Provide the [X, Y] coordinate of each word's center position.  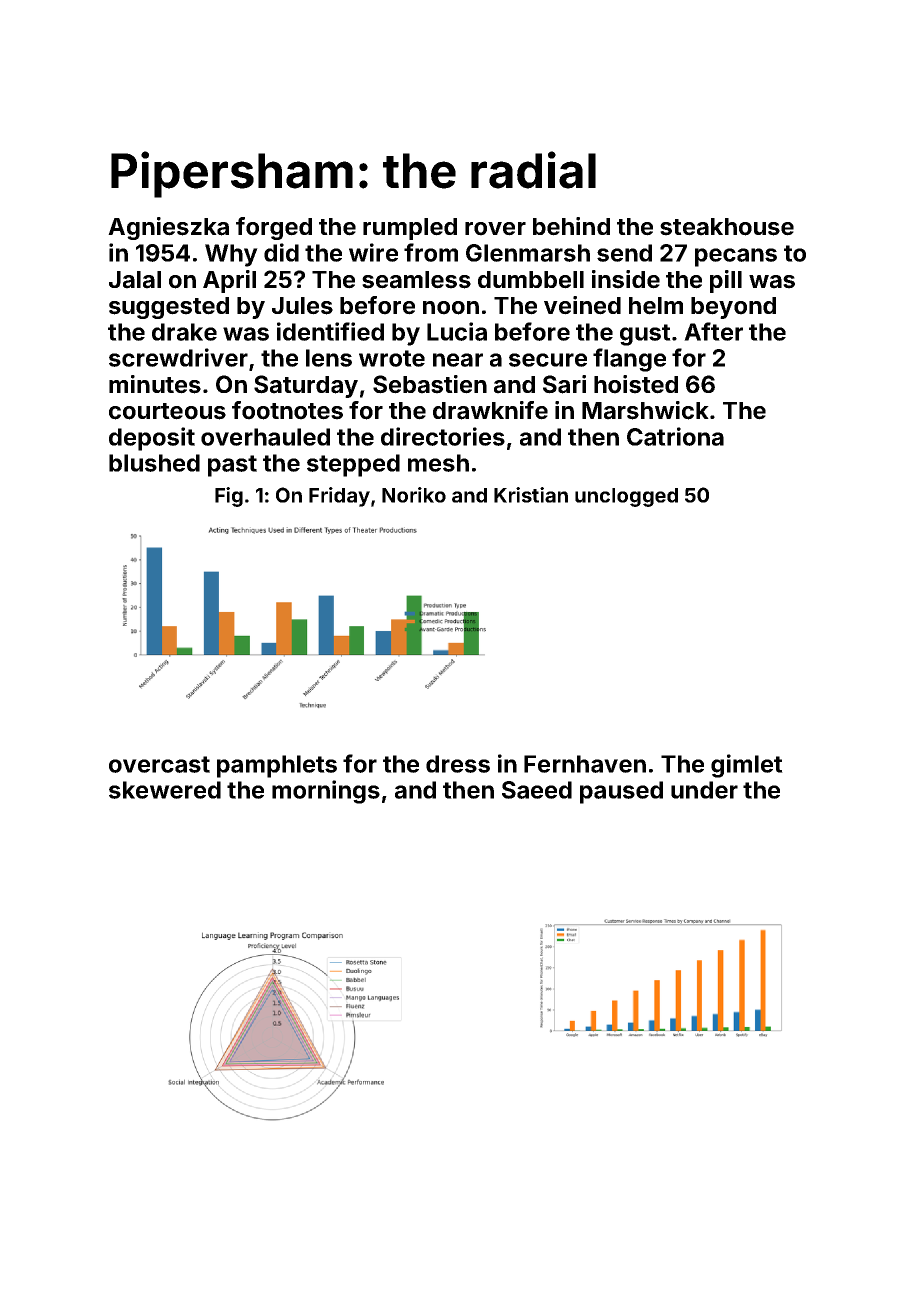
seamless [416, 280]
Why [231, 255]
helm [656, 306]
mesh [438, 463]
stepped [353, 465]
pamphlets [277, 766]
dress [458, 764]
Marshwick [645, 410]
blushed [154, 463]
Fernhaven [585, 764]
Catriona [675, 436]
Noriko [414, 495]
